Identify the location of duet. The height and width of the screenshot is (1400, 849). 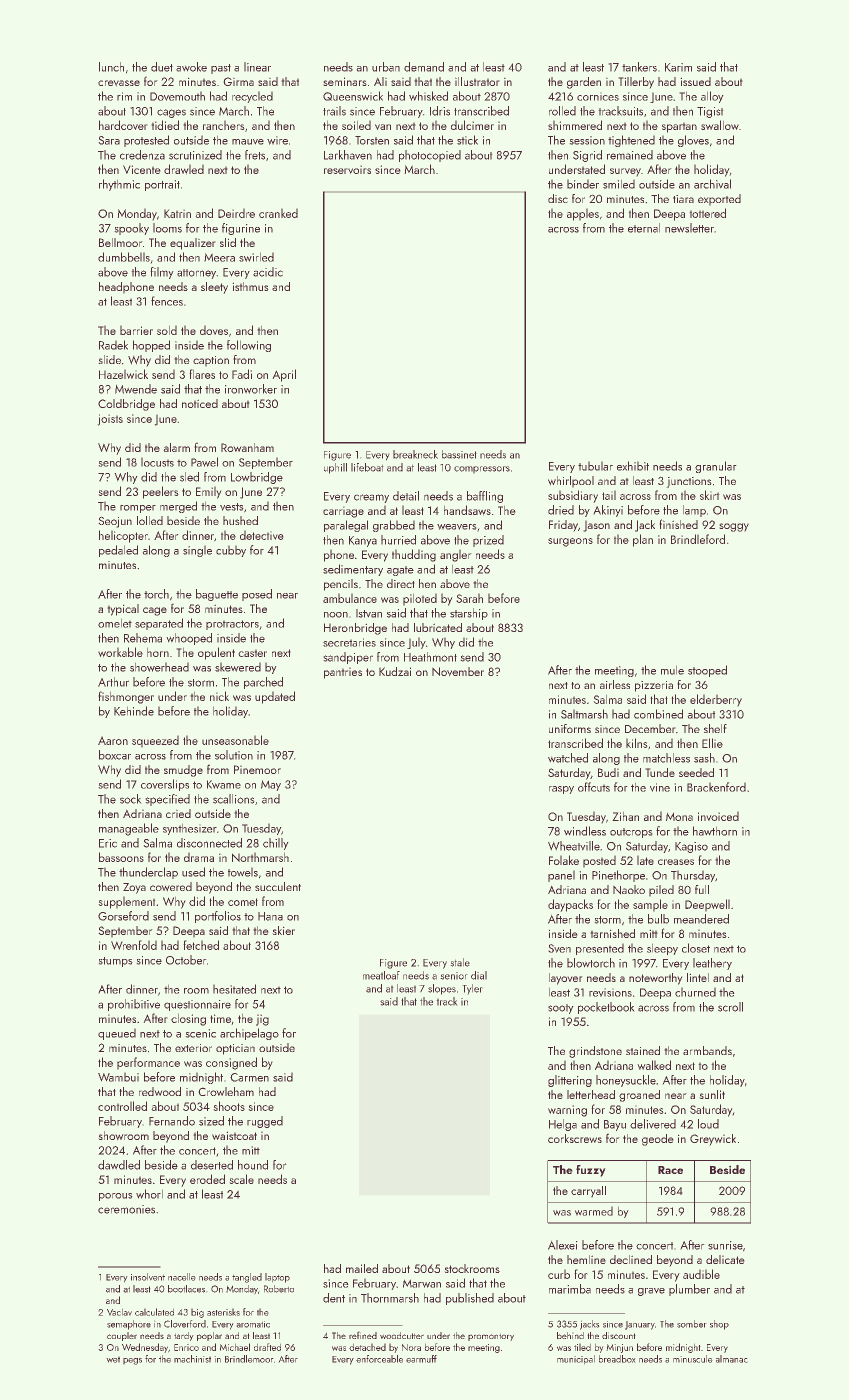
(162, 67).
